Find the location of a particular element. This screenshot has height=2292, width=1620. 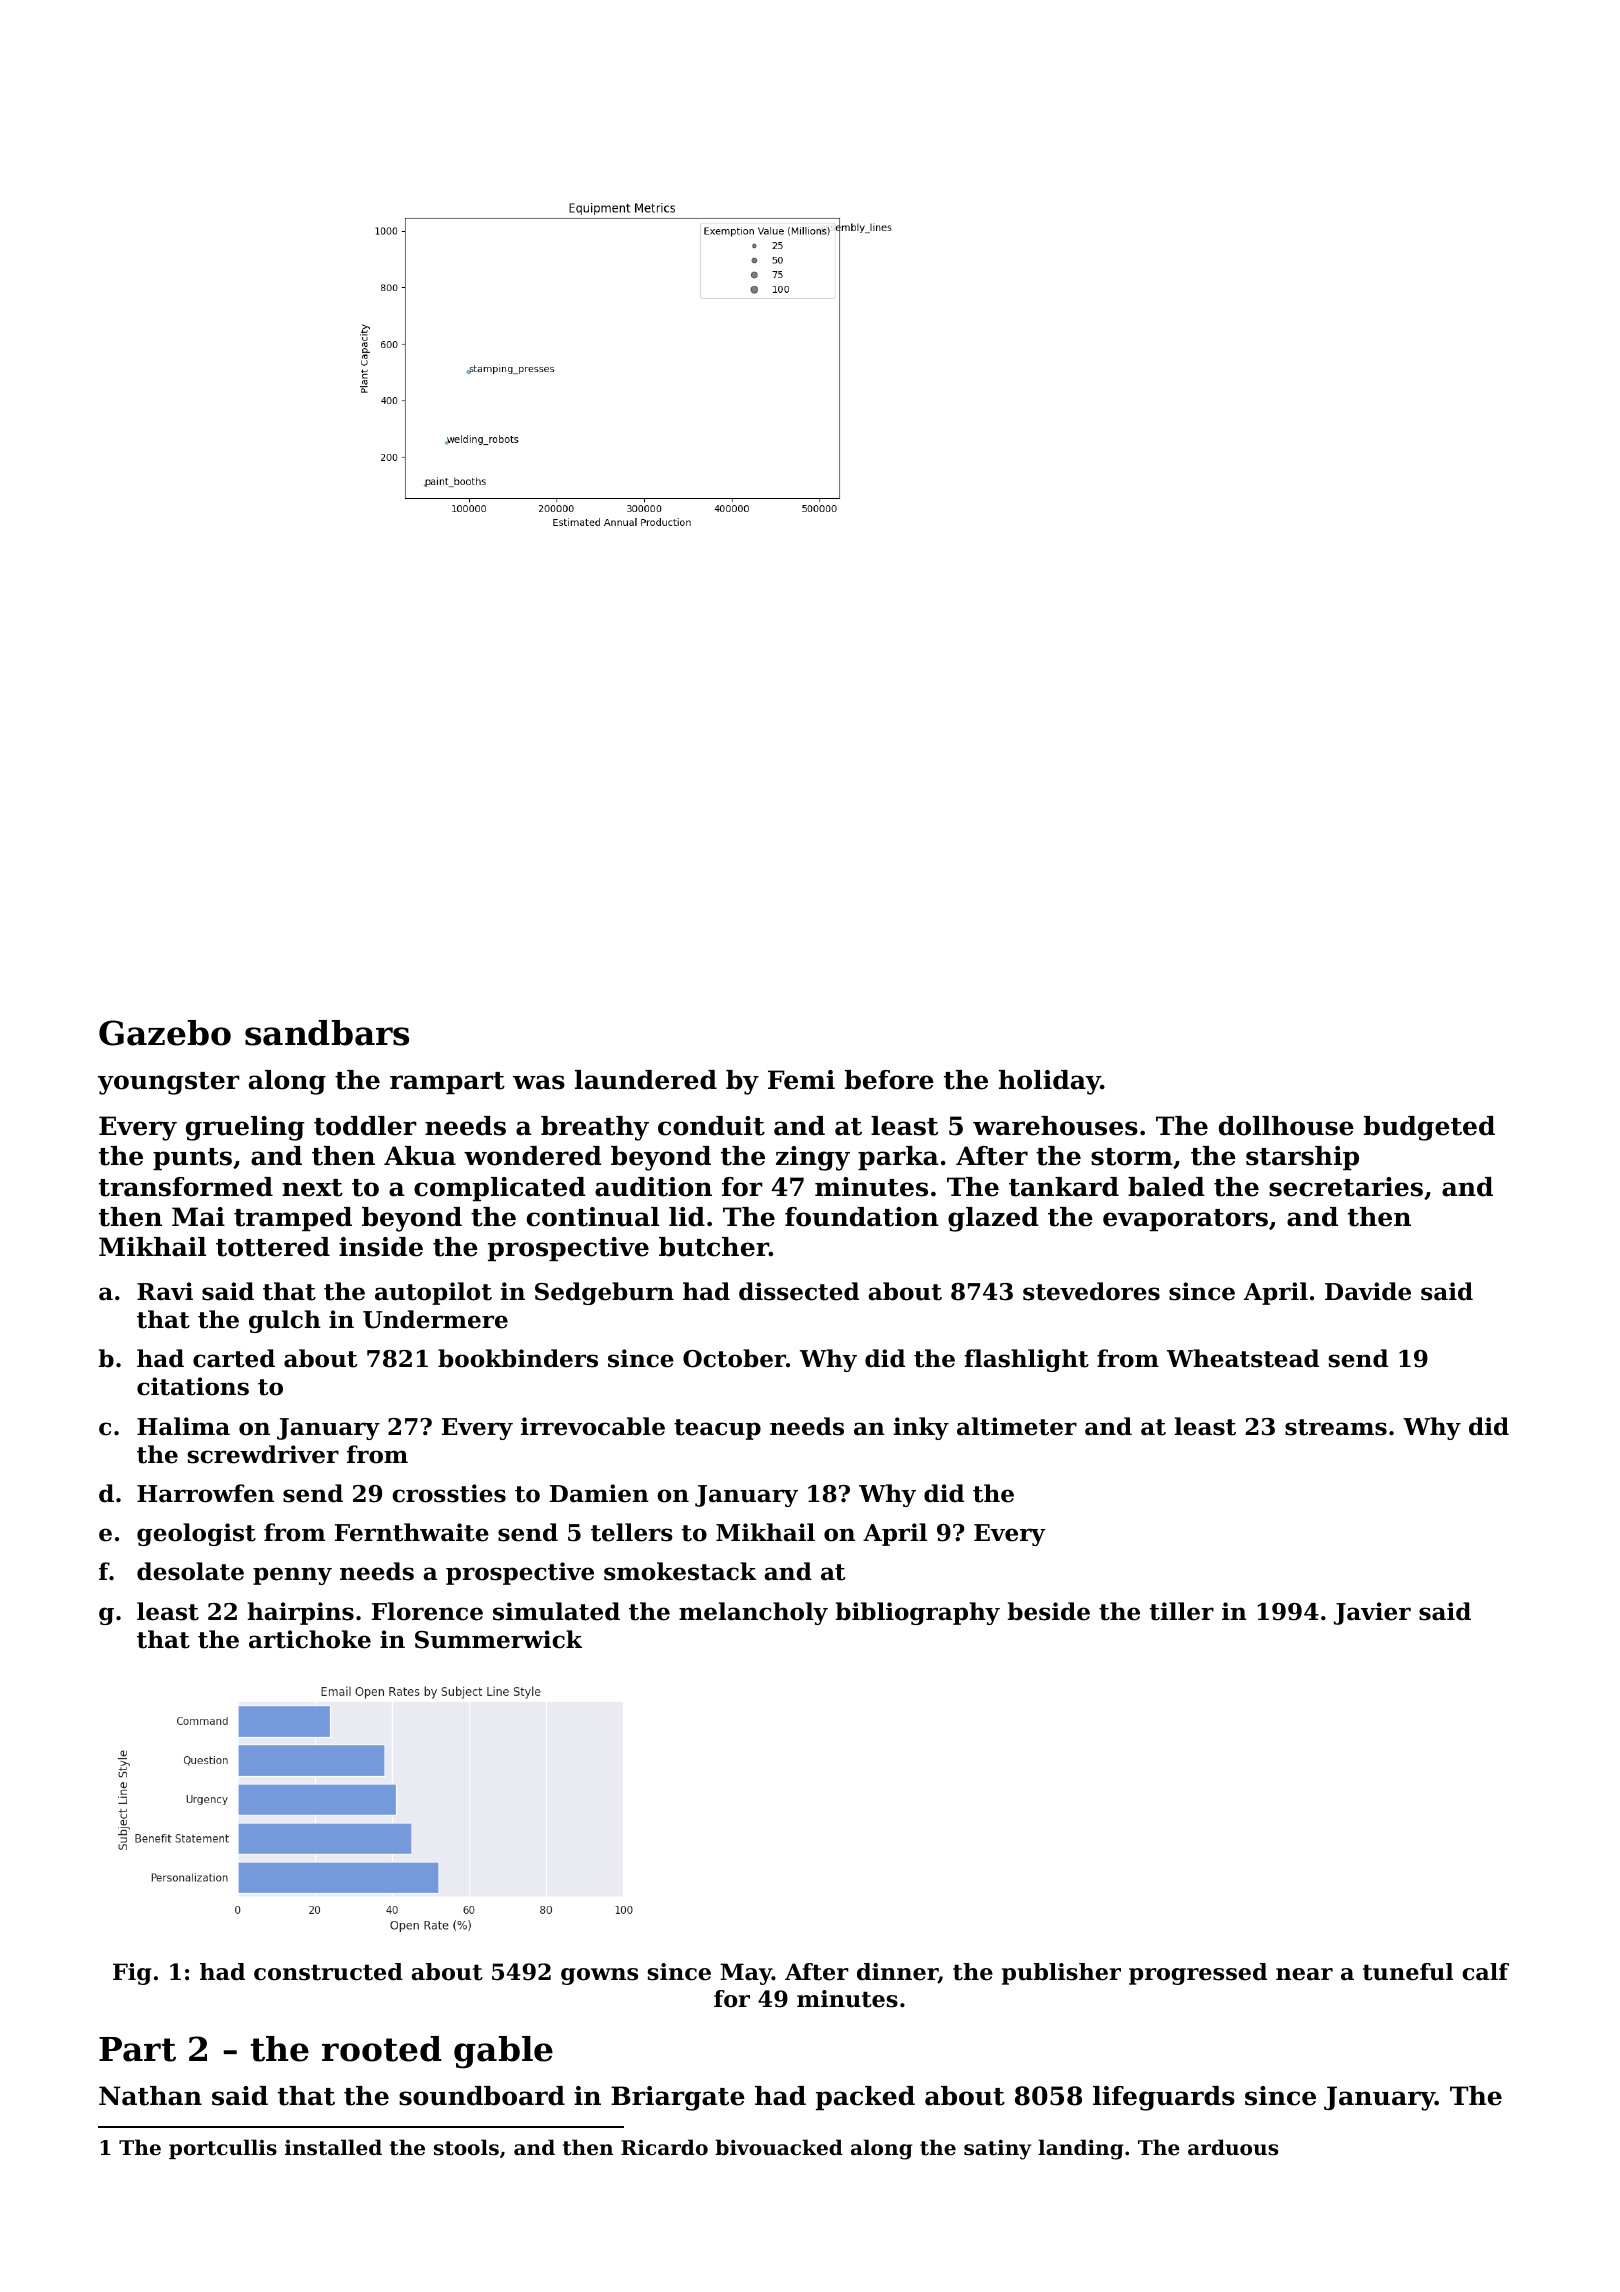

streams is located at coordinates (1336, 1427).
